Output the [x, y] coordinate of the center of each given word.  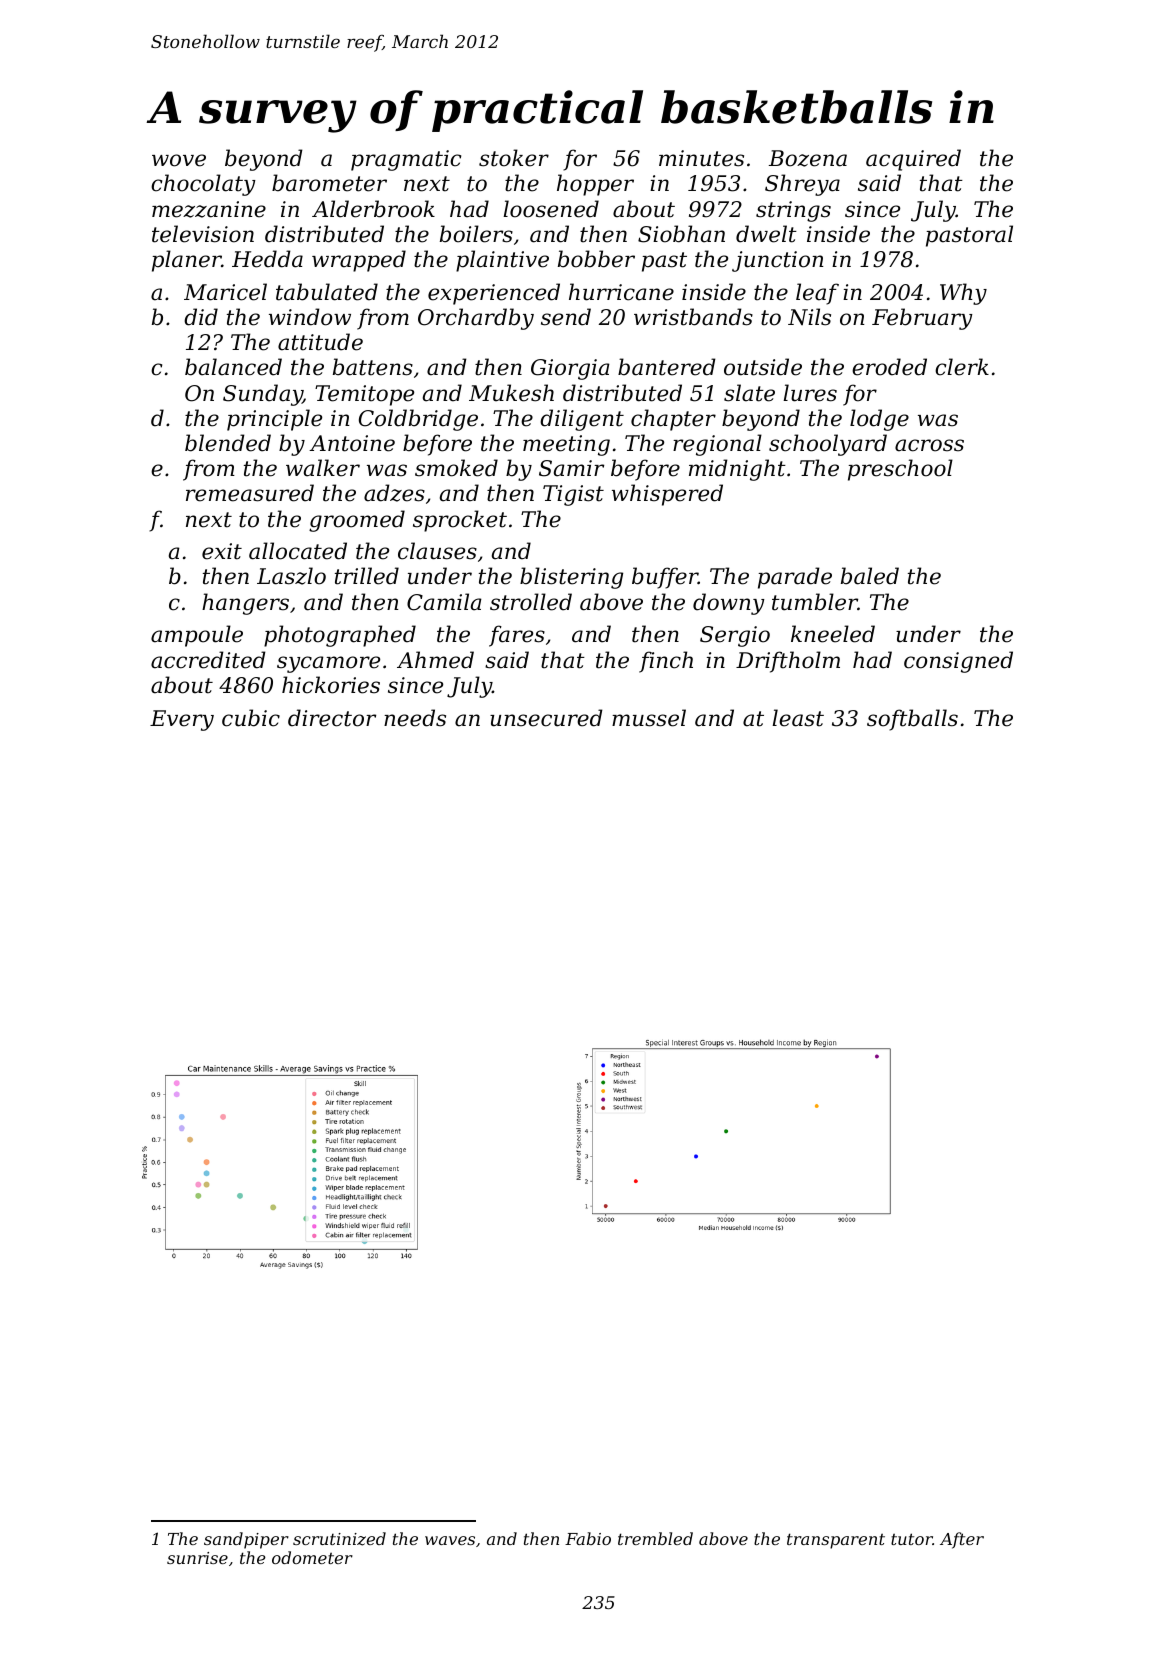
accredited [208, 660]
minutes [701, 158]
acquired [913, 160]
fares [517, 636]
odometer [312, 1557]
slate [749, 393]
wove [179, 160]
